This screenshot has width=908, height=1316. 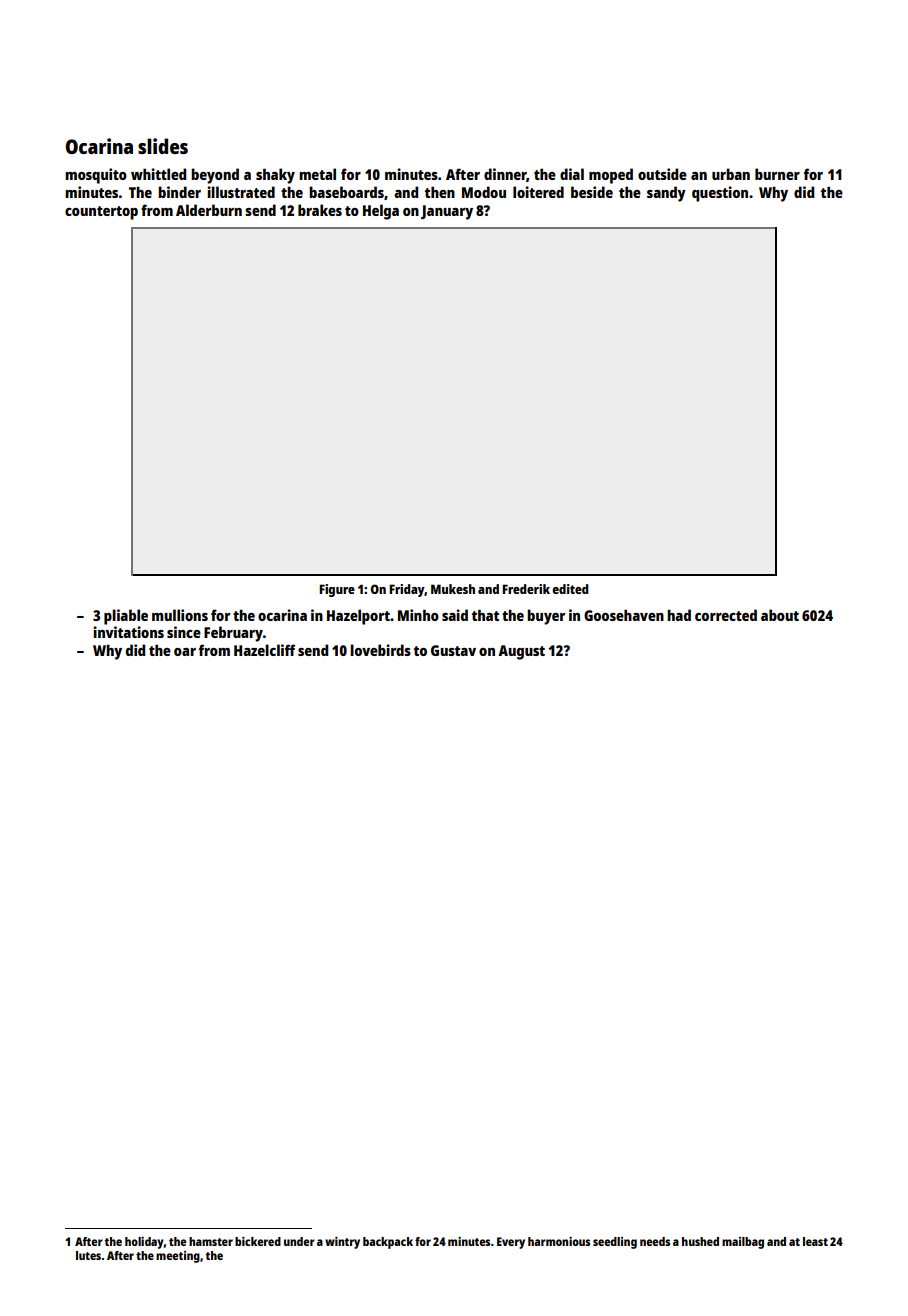 I want to click on sandy, so click(x=666, y=194).
